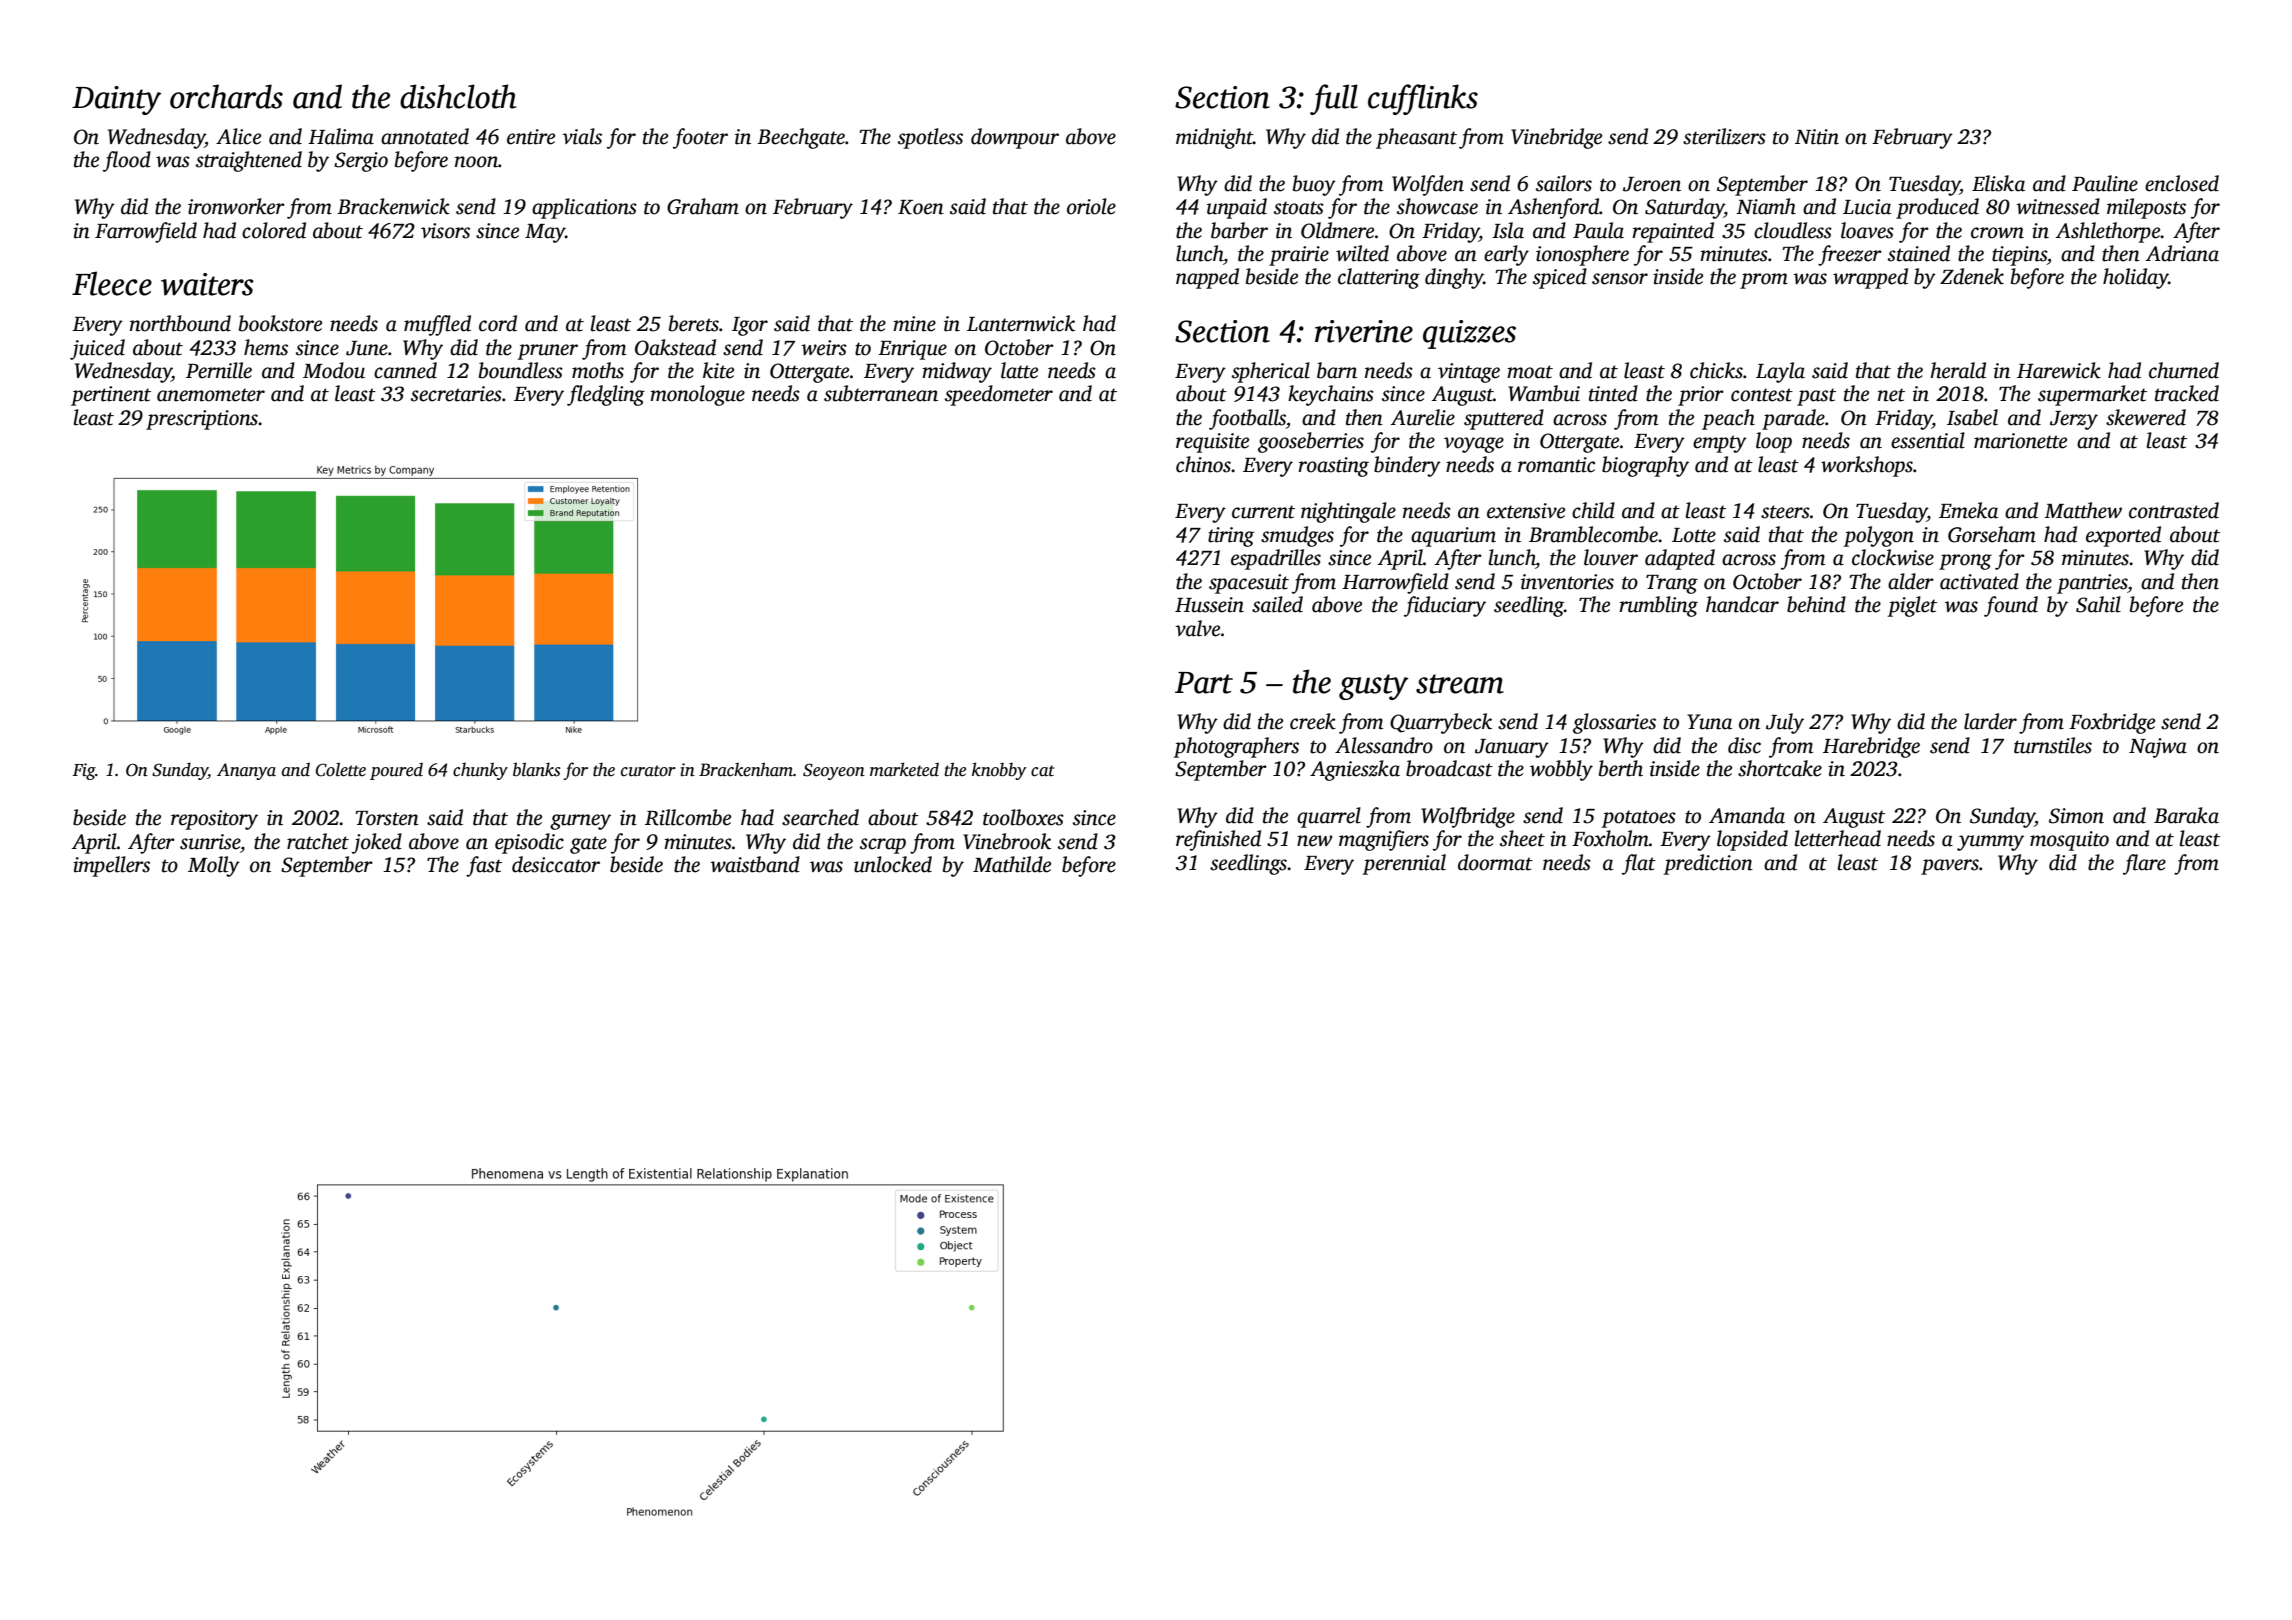 This document has height=1620, width=2292. What do you see at coordinates (746, 769) in the document?
I see `Brackenham` at bounding box center [746, 769].
